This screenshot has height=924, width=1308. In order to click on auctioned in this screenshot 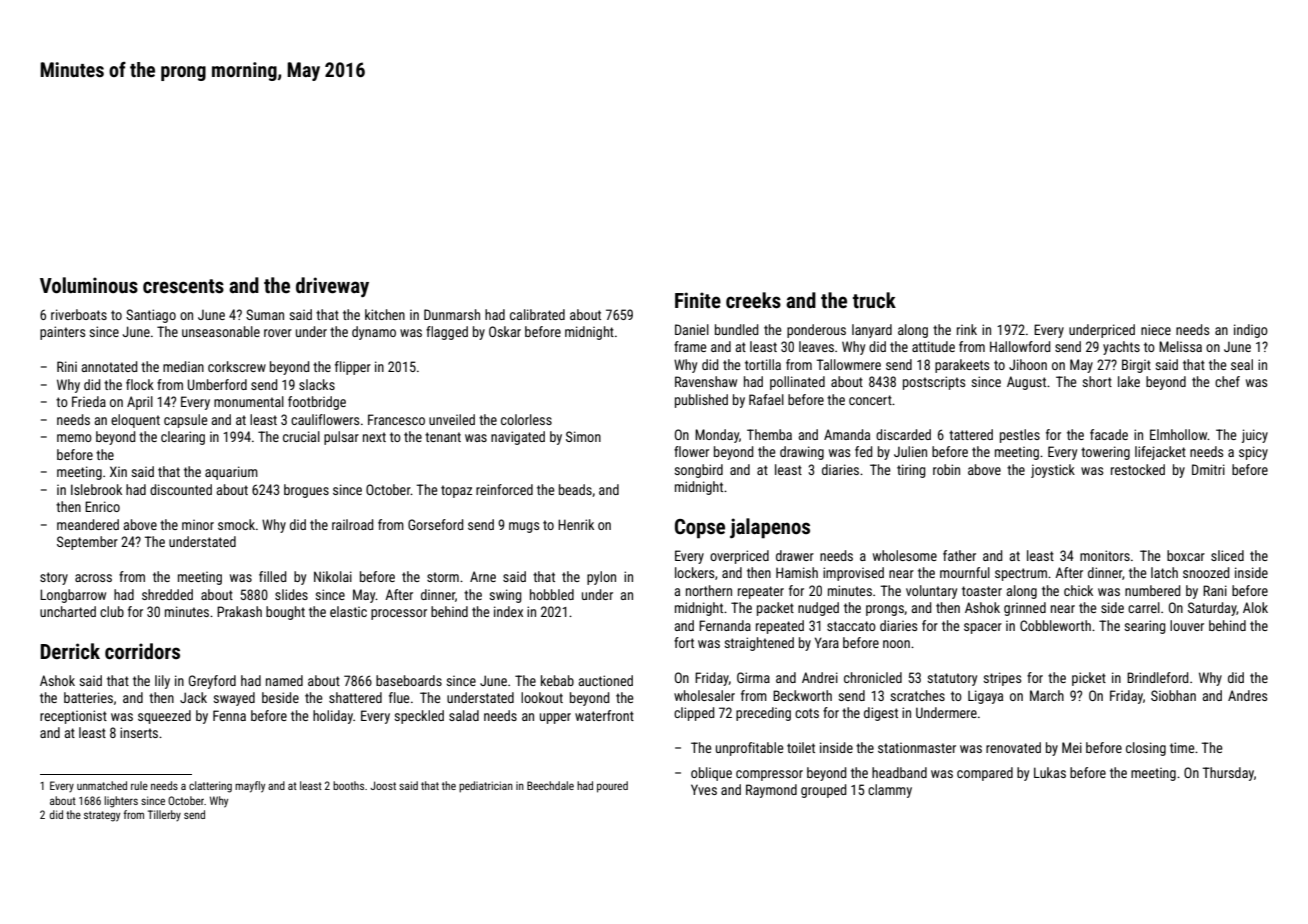, I will do `click(605, 680)`.
